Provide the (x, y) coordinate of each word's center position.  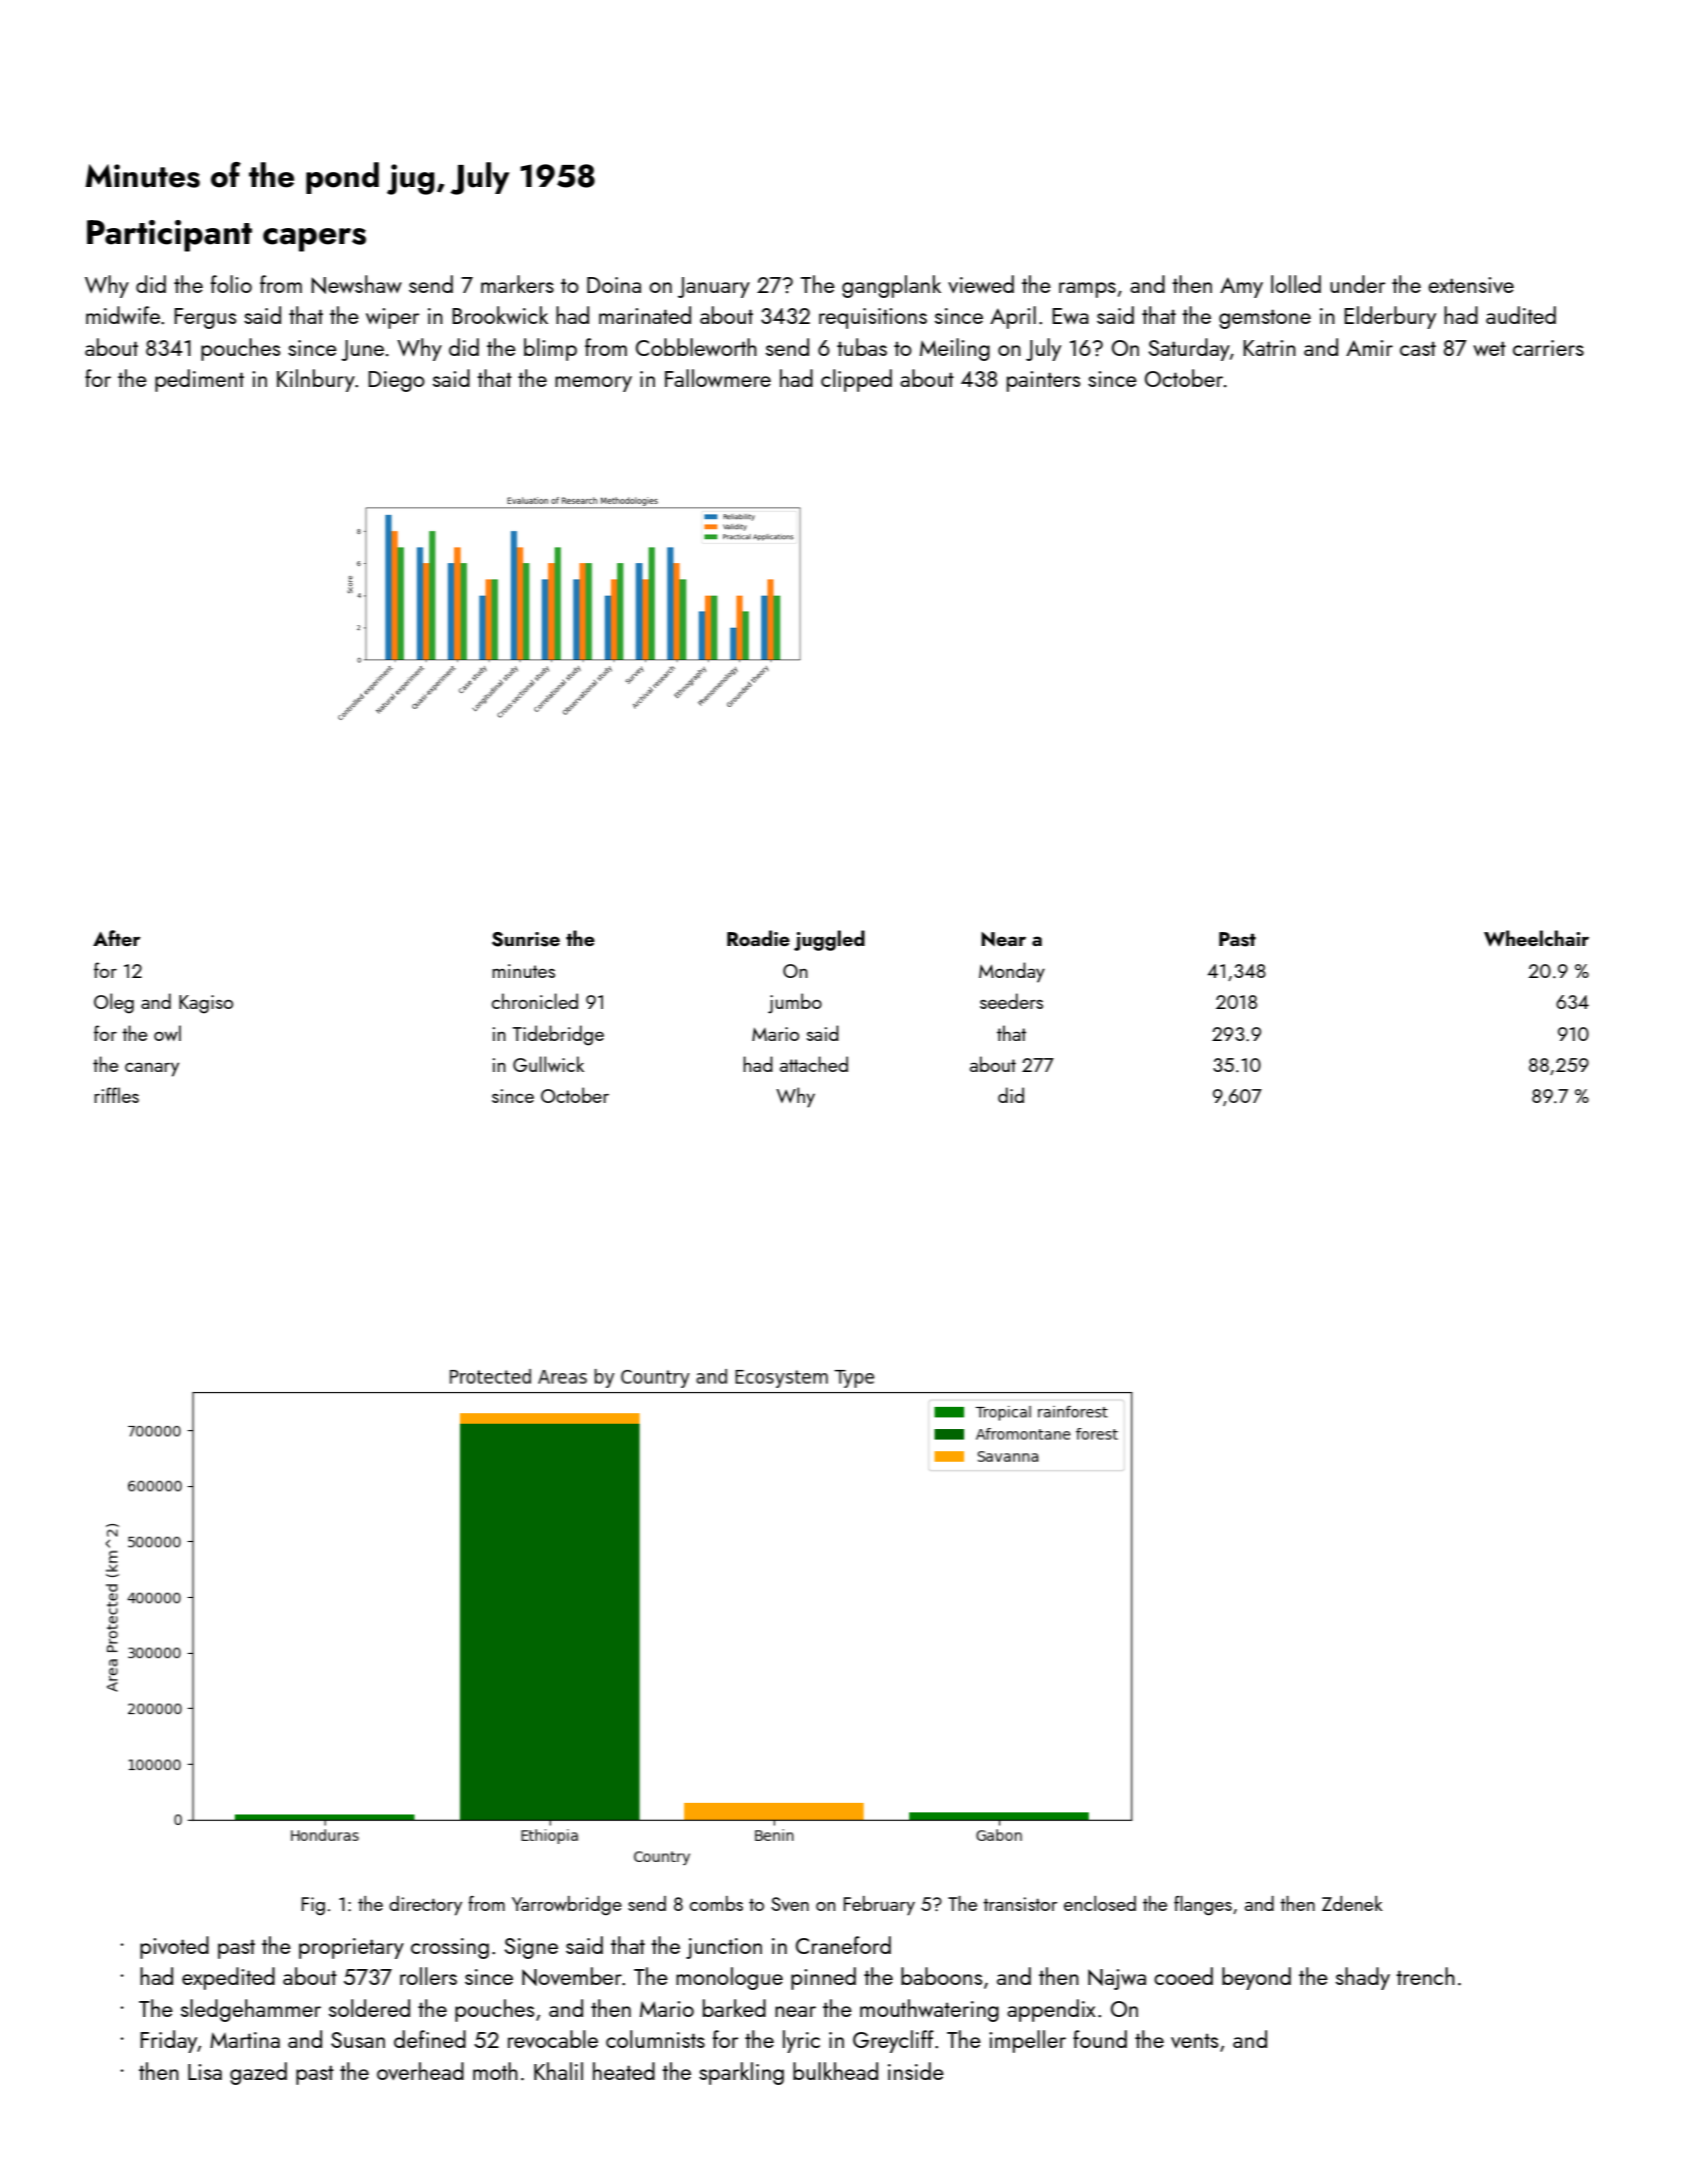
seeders (1011, 1001)
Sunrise (526, 939)
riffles (116, 1095)
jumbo (795, 1003)
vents (1194, 2040)
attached (814, 1064)
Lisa (205, 2072)
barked (734, 2008)
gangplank (891, 286)
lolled (1296, 284)
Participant (169, 236)
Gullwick (548, 1064)
